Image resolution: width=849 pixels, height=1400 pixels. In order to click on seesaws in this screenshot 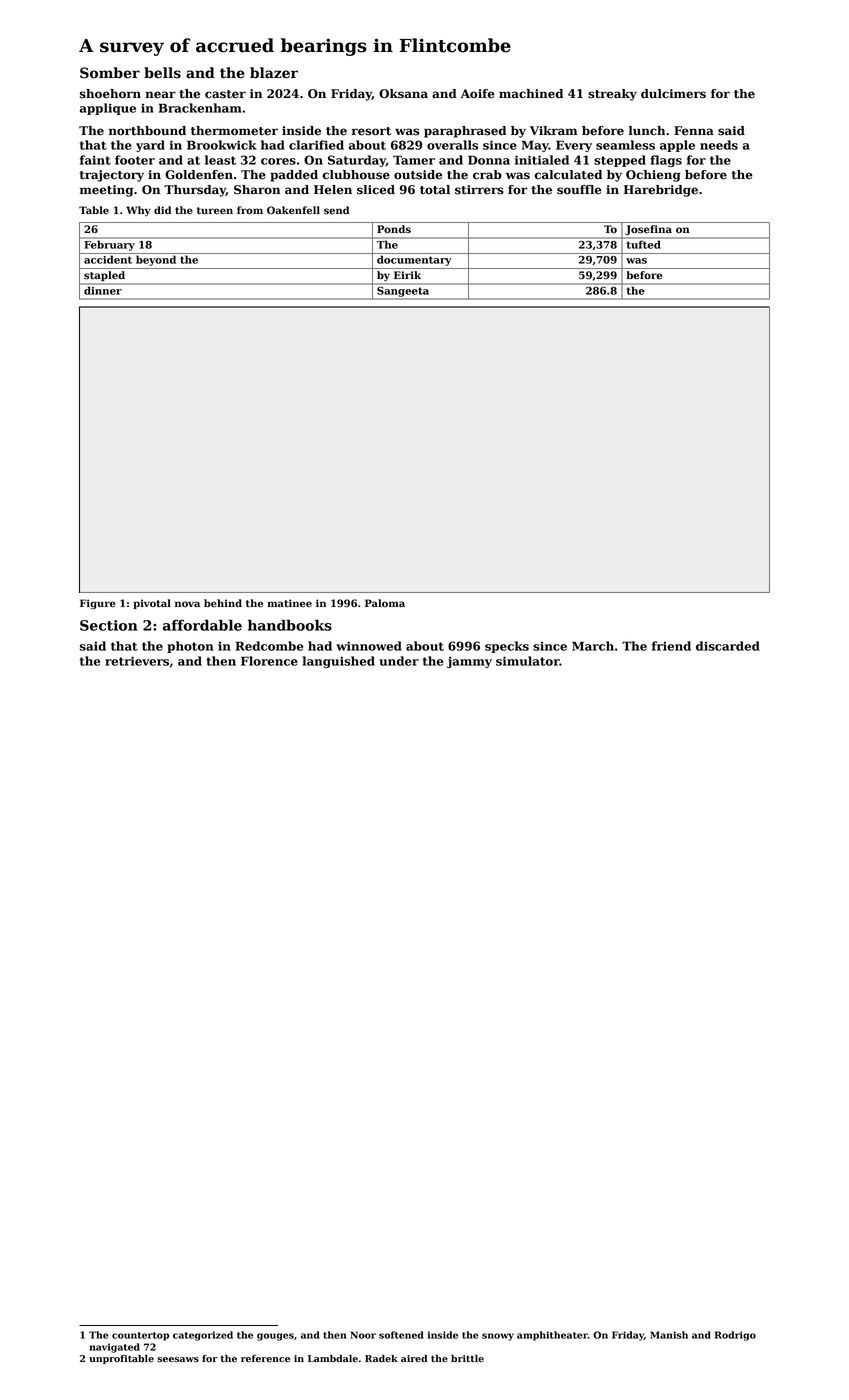, I will do `click(178, 1360)`.
